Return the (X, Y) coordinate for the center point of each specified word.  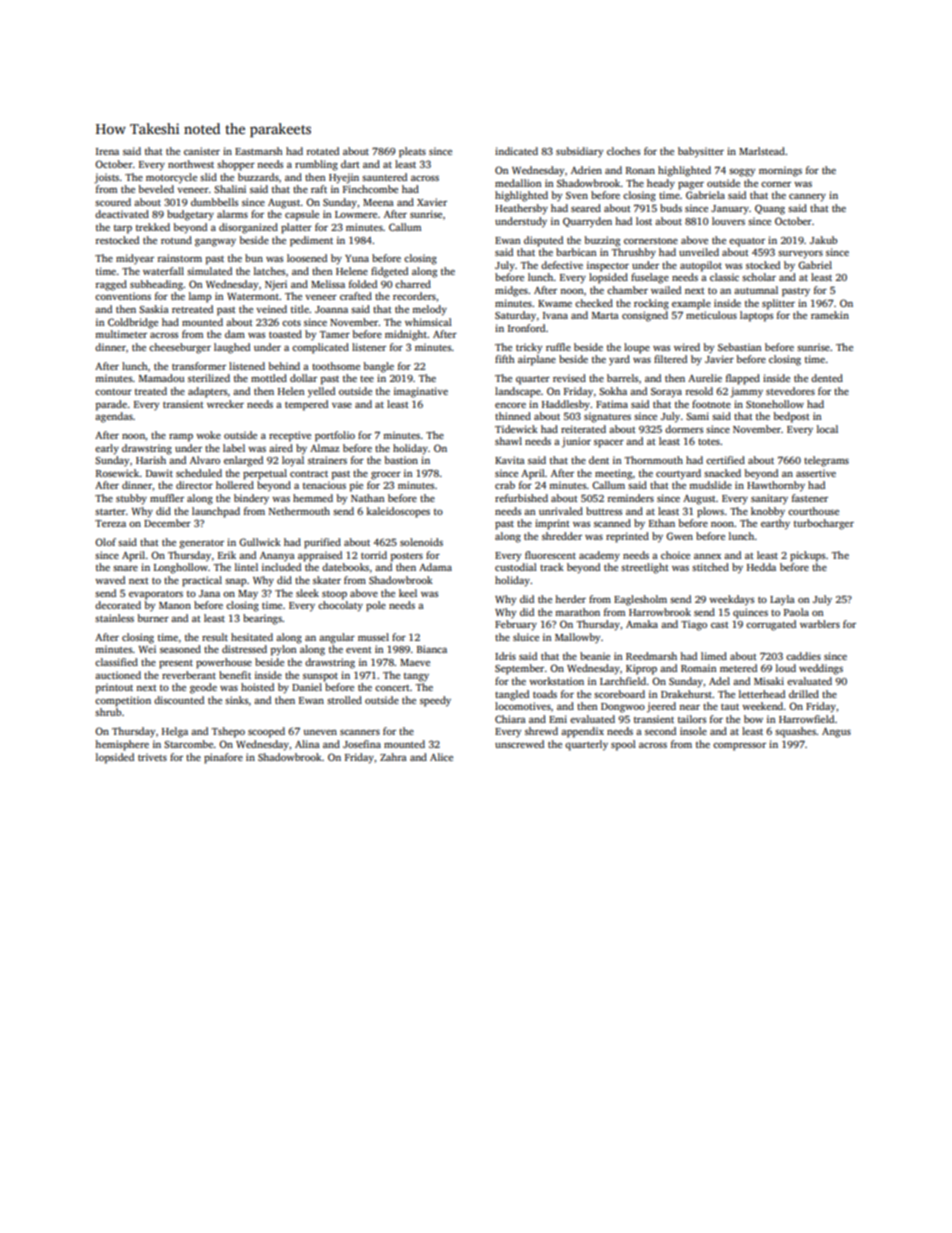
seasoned (180, 649)
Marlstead (762, 151)
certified (725, 460)
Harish (151, 460)
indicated (516, 151)
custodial (516, 567)
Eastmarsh (259, 151)
